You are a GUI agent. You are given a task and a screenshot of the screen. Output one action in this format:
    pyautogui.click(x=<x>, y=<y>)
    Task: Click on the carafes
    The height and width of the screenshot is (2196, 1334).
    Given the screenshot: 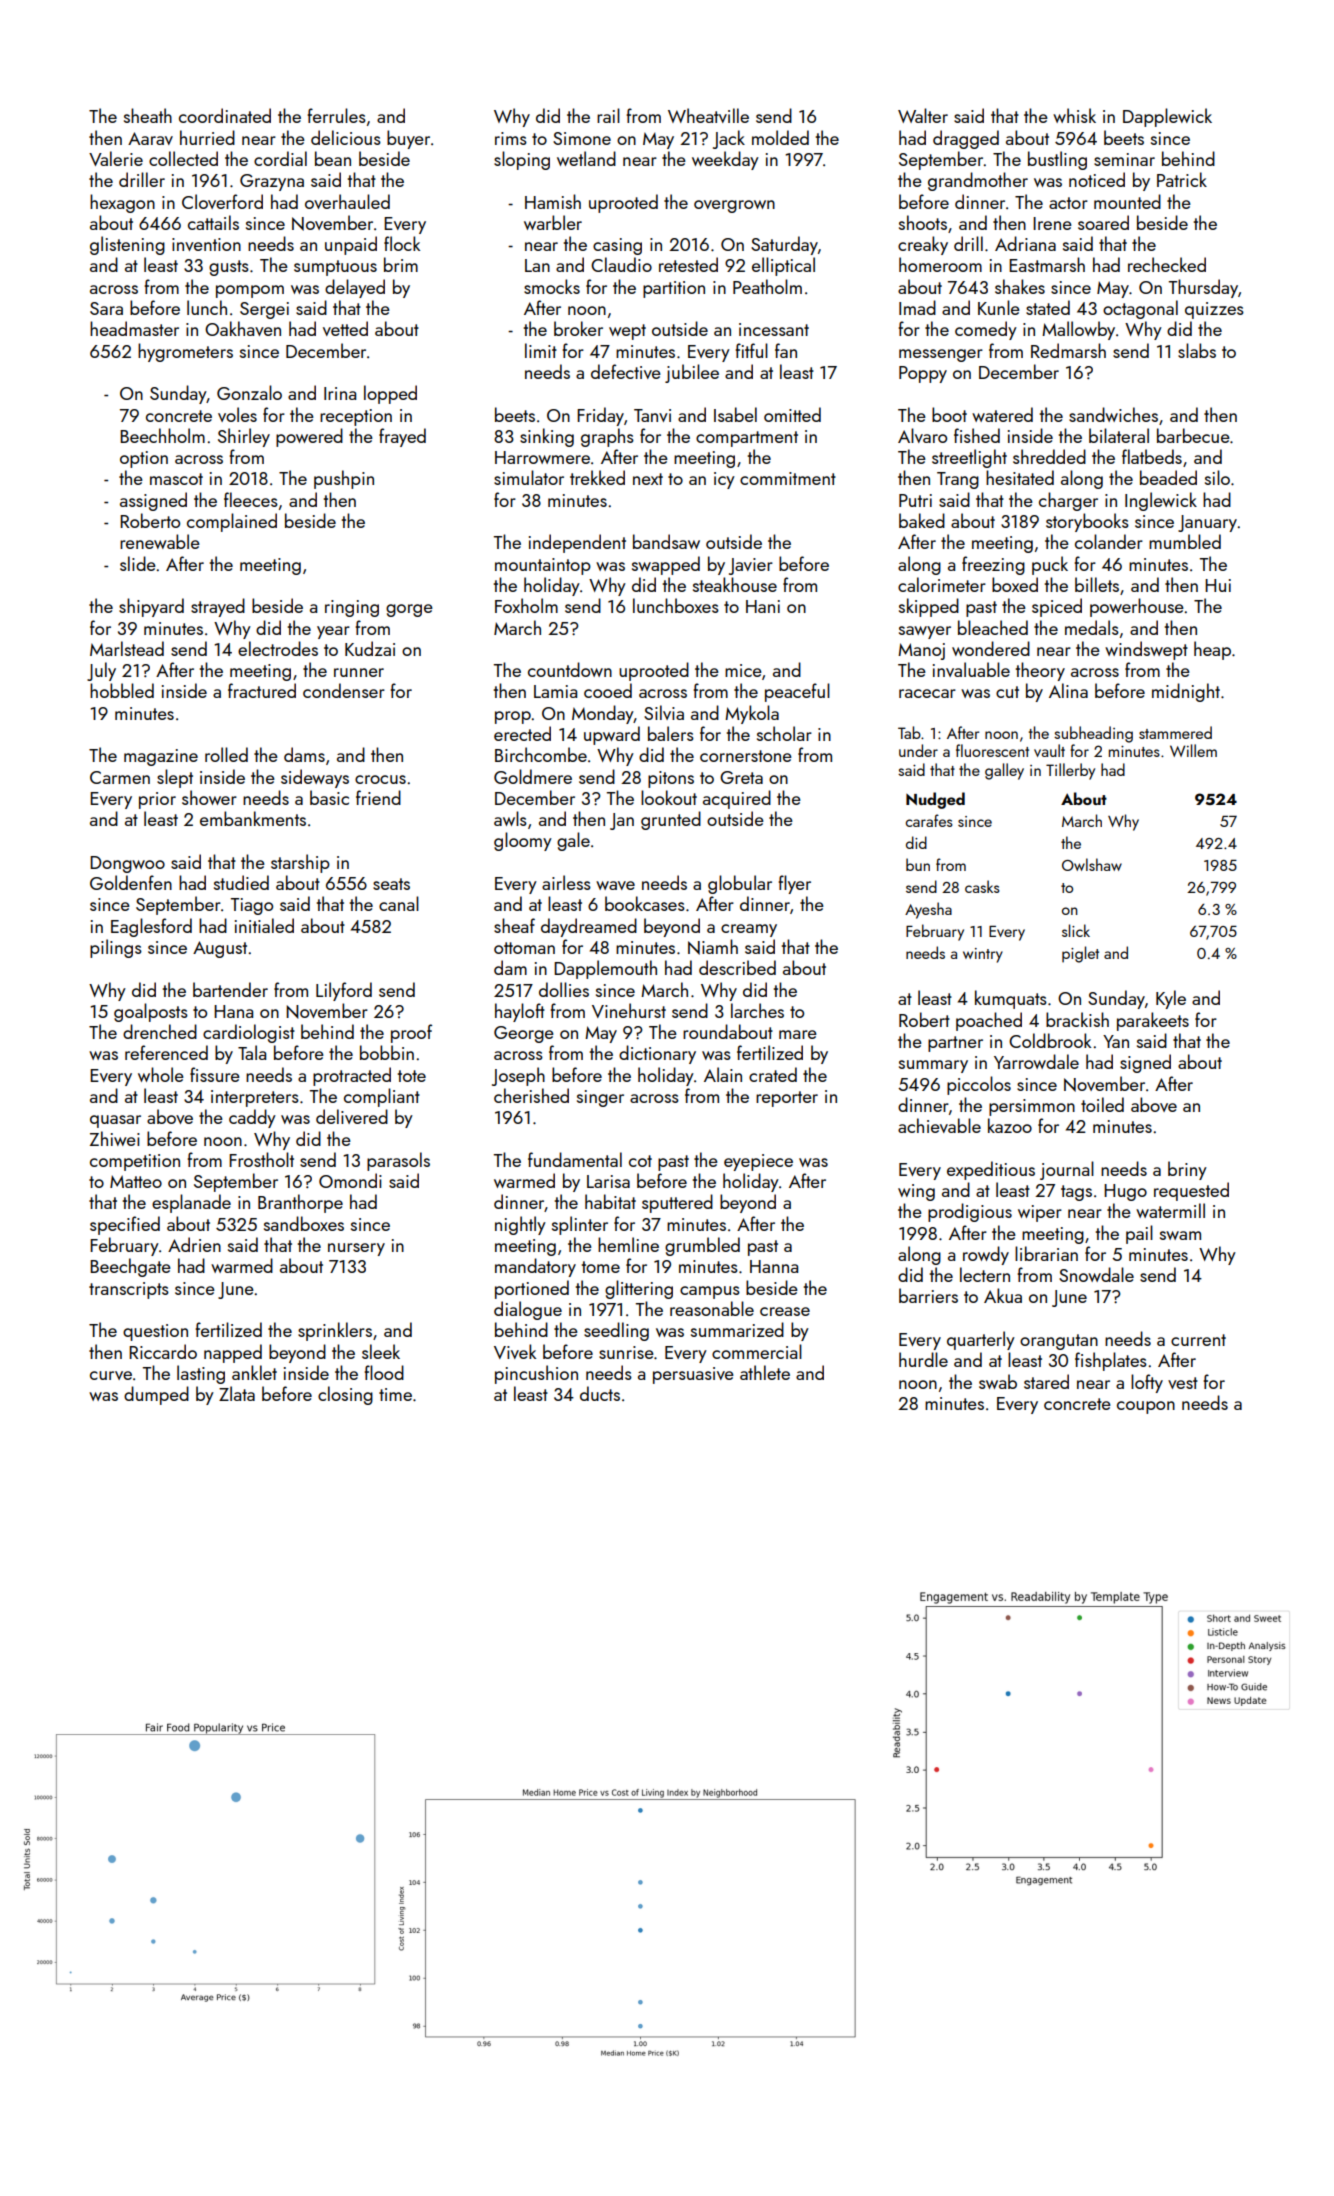 What is the action you would take?
    pyautogui.click(x=929, y=820)
